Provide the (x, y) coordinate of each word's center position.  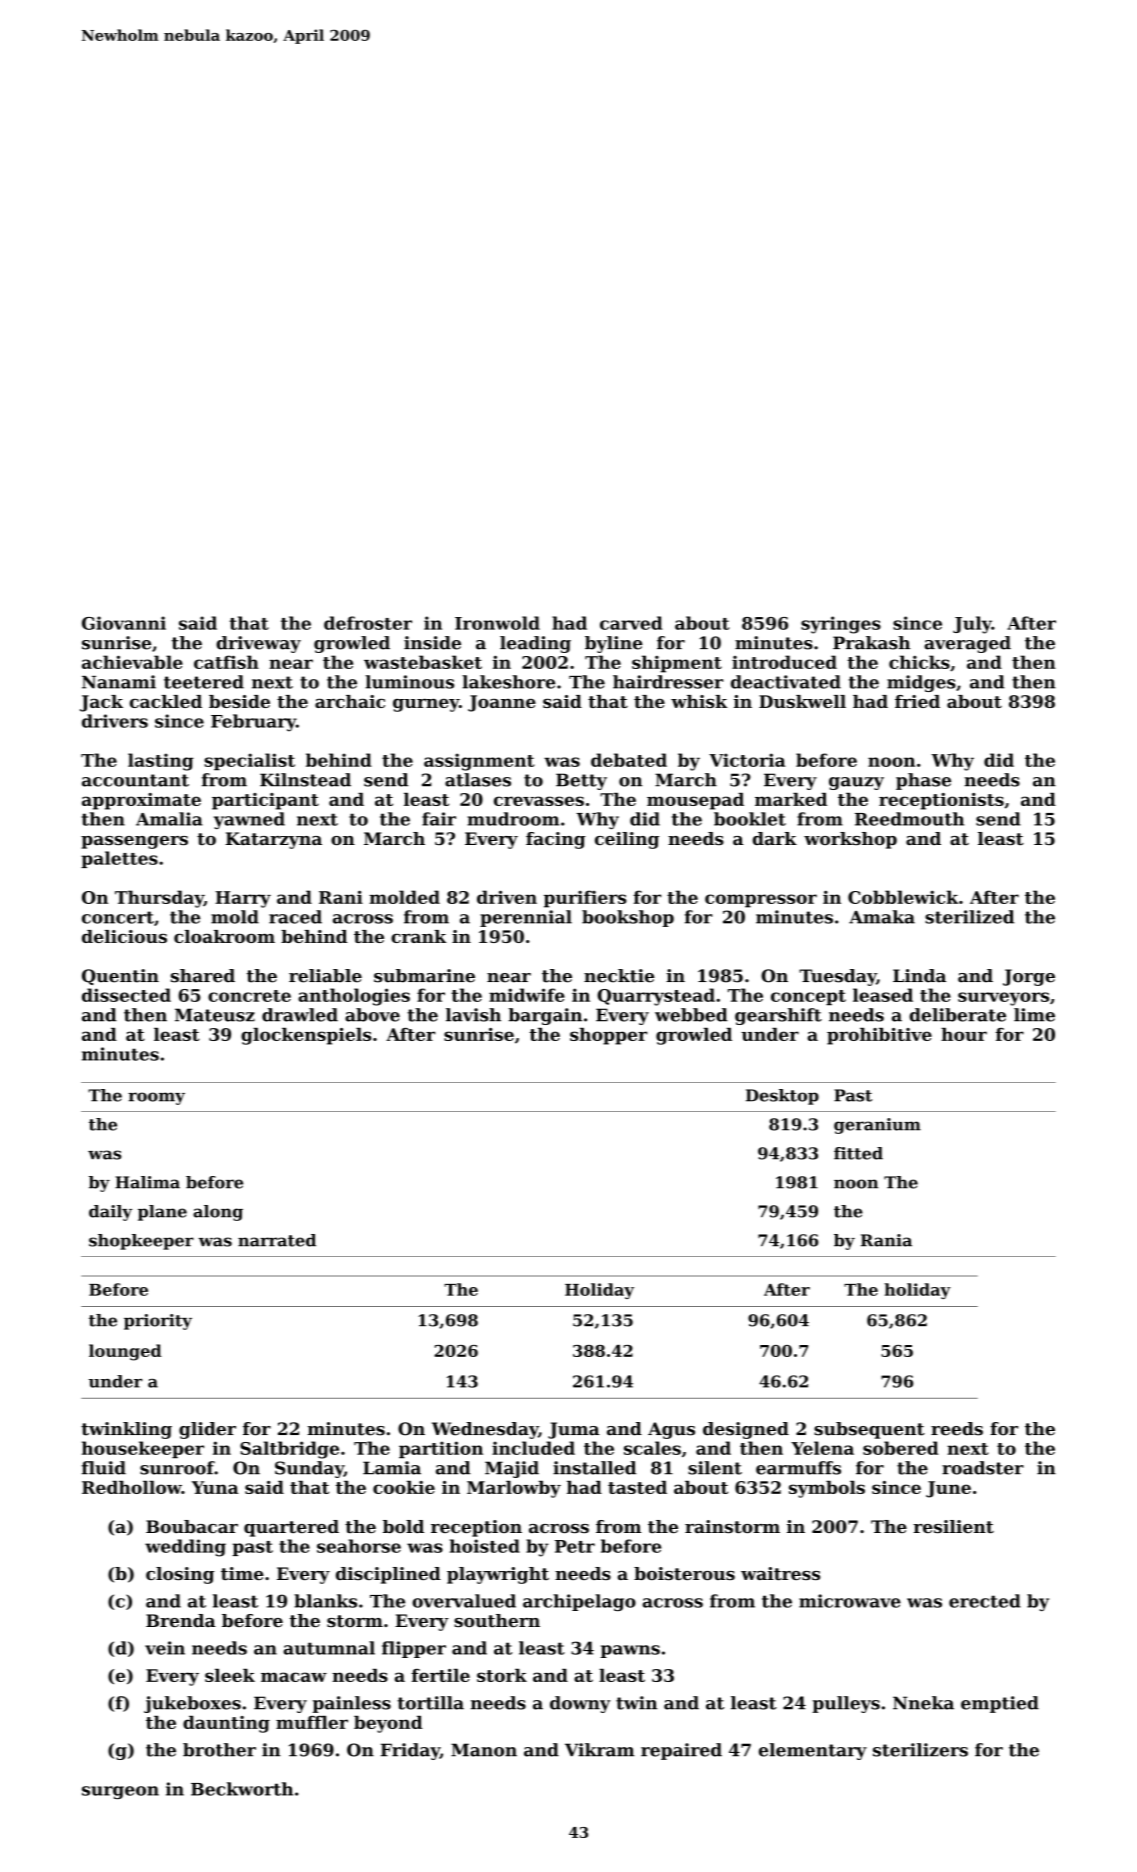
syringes (841, 625)
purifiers (585, 899)
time (242, 1573)
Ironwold (497, 623)
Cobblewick (903, 897)
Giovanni (124, 623)
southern (497, 1620)
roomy (156, 1098)
